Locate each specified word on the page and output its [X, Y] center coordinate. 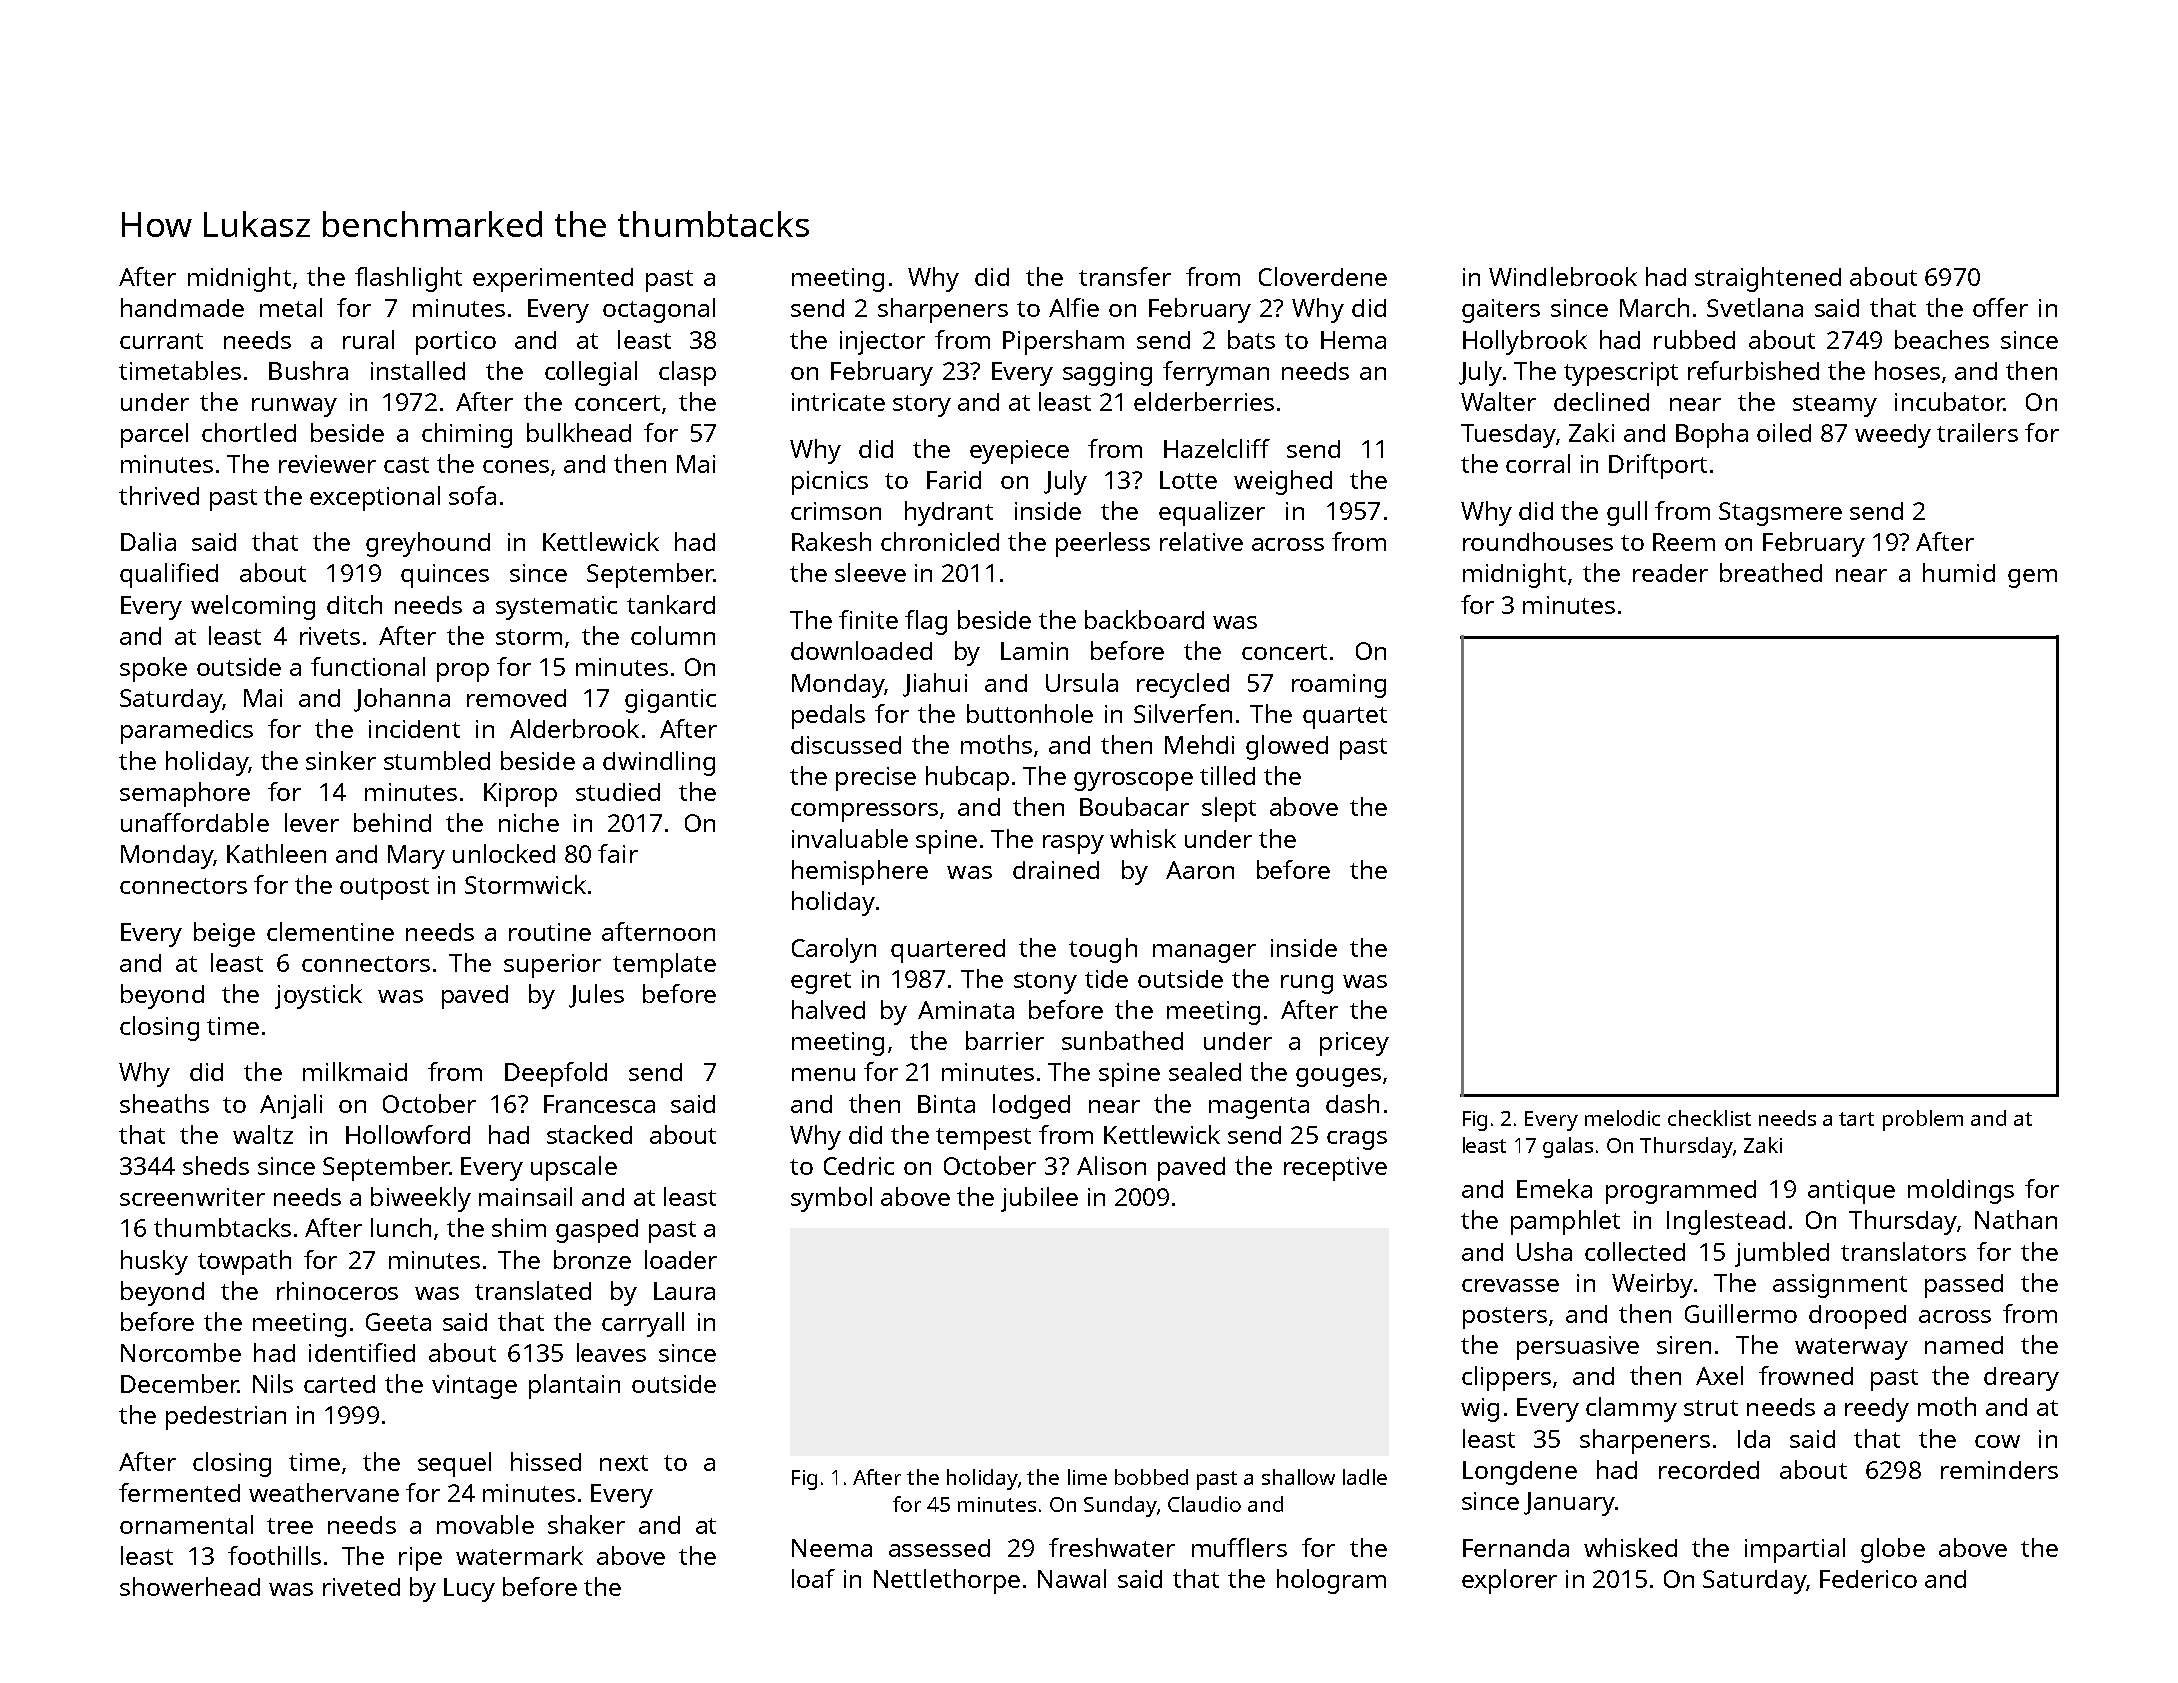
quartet [1345, 718]
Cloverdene [1323, 276]
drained [1056, 870]
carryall [643, 1324]
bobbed [1151, 1477]
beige [224, 934]
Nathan [2016, 1219]
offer [2000, 307]
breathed [1771, 572]
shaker [586, 1524]
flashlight [408, 279]
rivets [330, 636]
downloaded [861, 650]
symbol [831, 1199]
